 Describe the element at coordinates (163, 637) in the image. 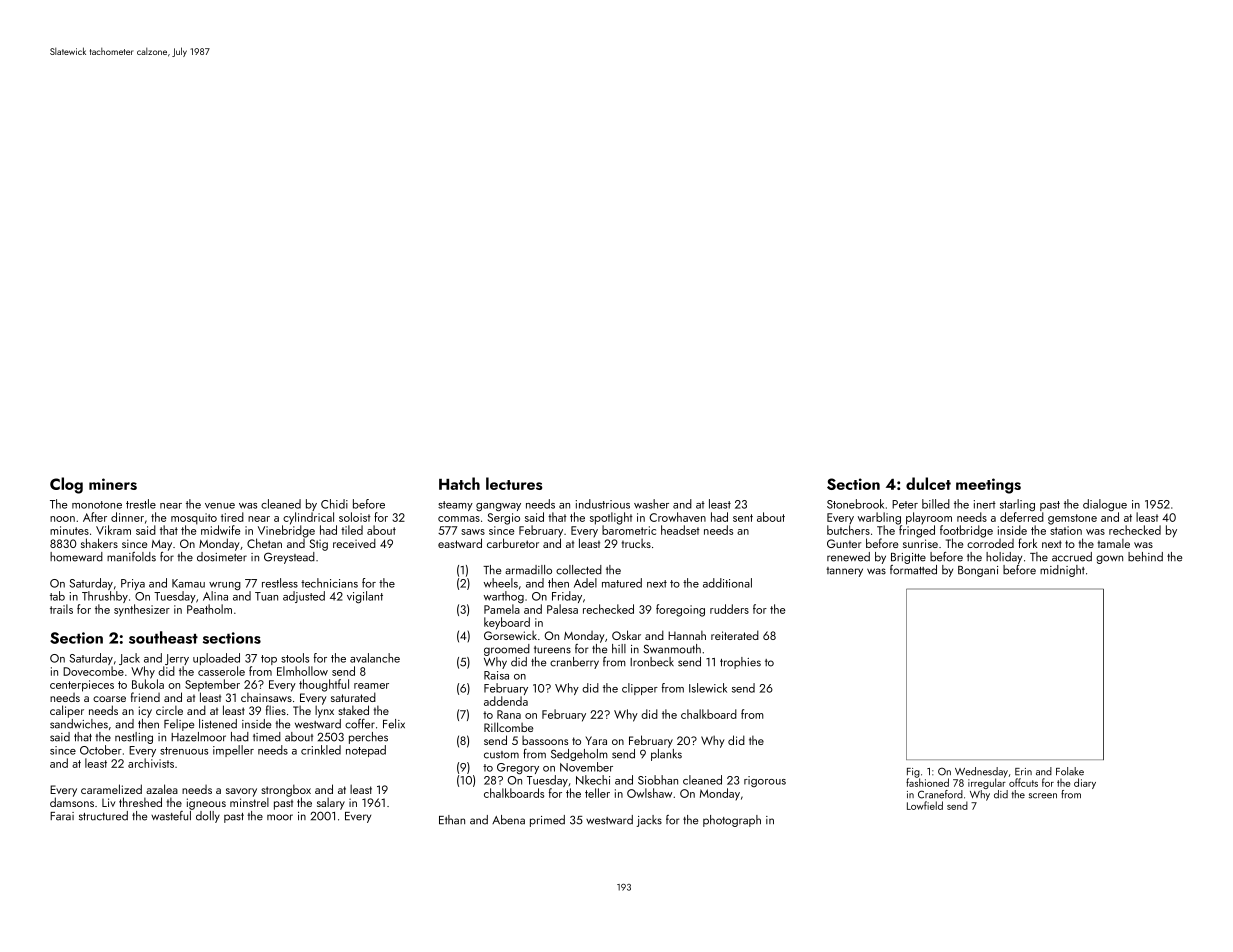

I see `southeast` at that location.
